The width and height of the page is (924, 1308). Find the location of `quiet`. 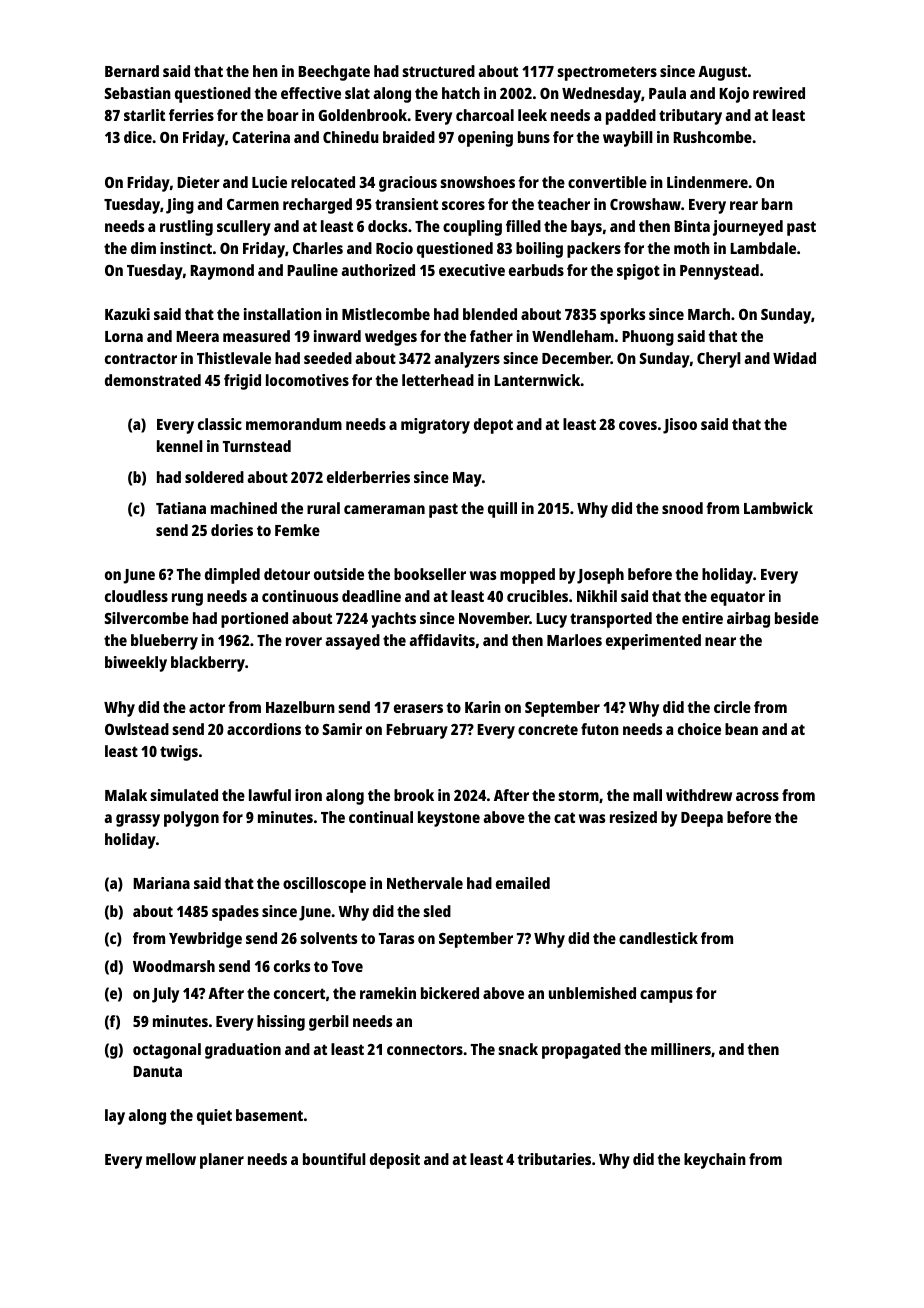

quiet is located at coordinates (214, 1117).
